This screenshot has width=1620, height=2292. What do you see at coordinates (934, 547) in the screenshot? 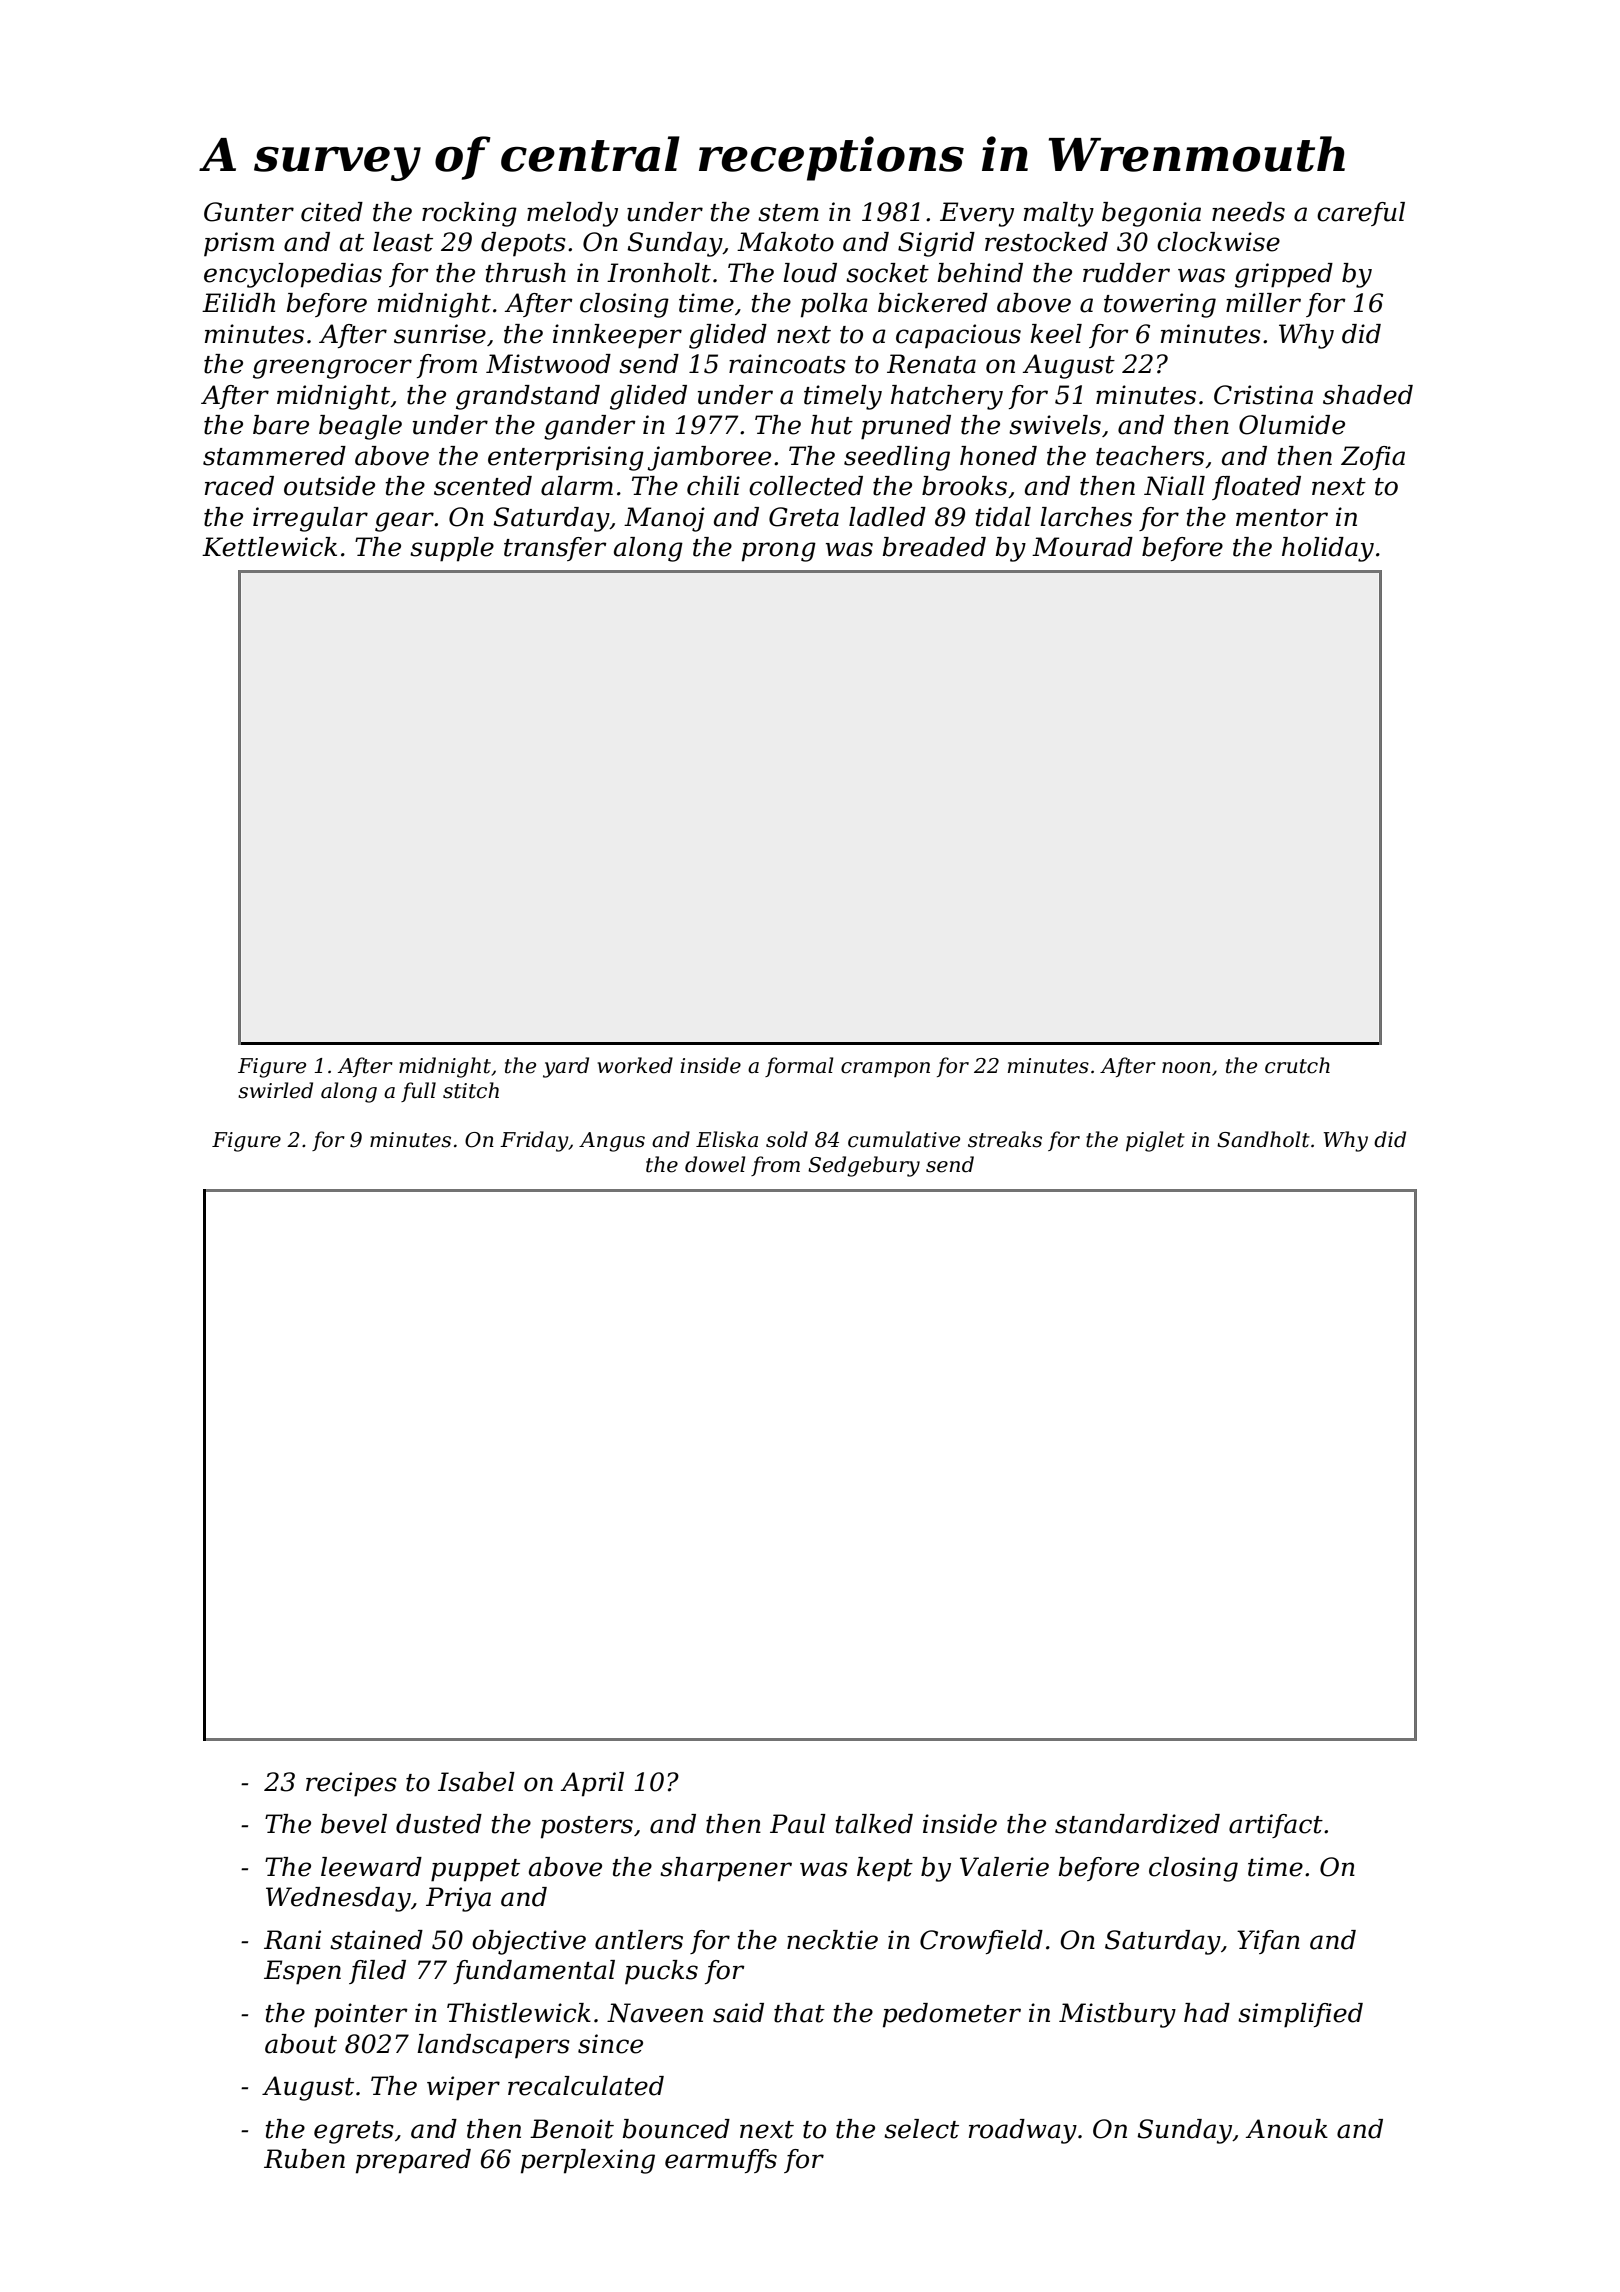
I see `breaded` at bounding box center [934, 547].
